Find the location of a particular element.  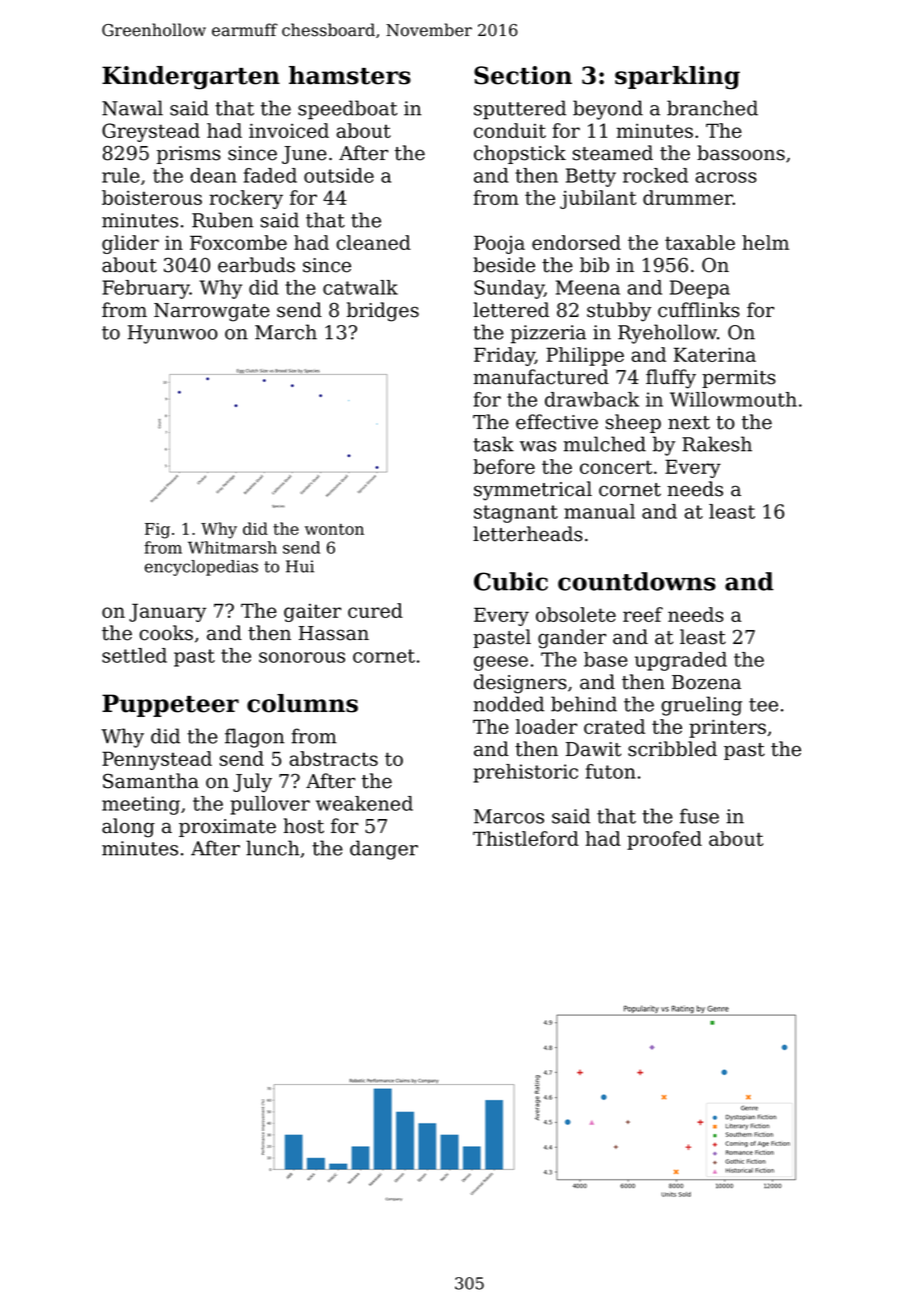

danger is located at coordinates (384, 850).
